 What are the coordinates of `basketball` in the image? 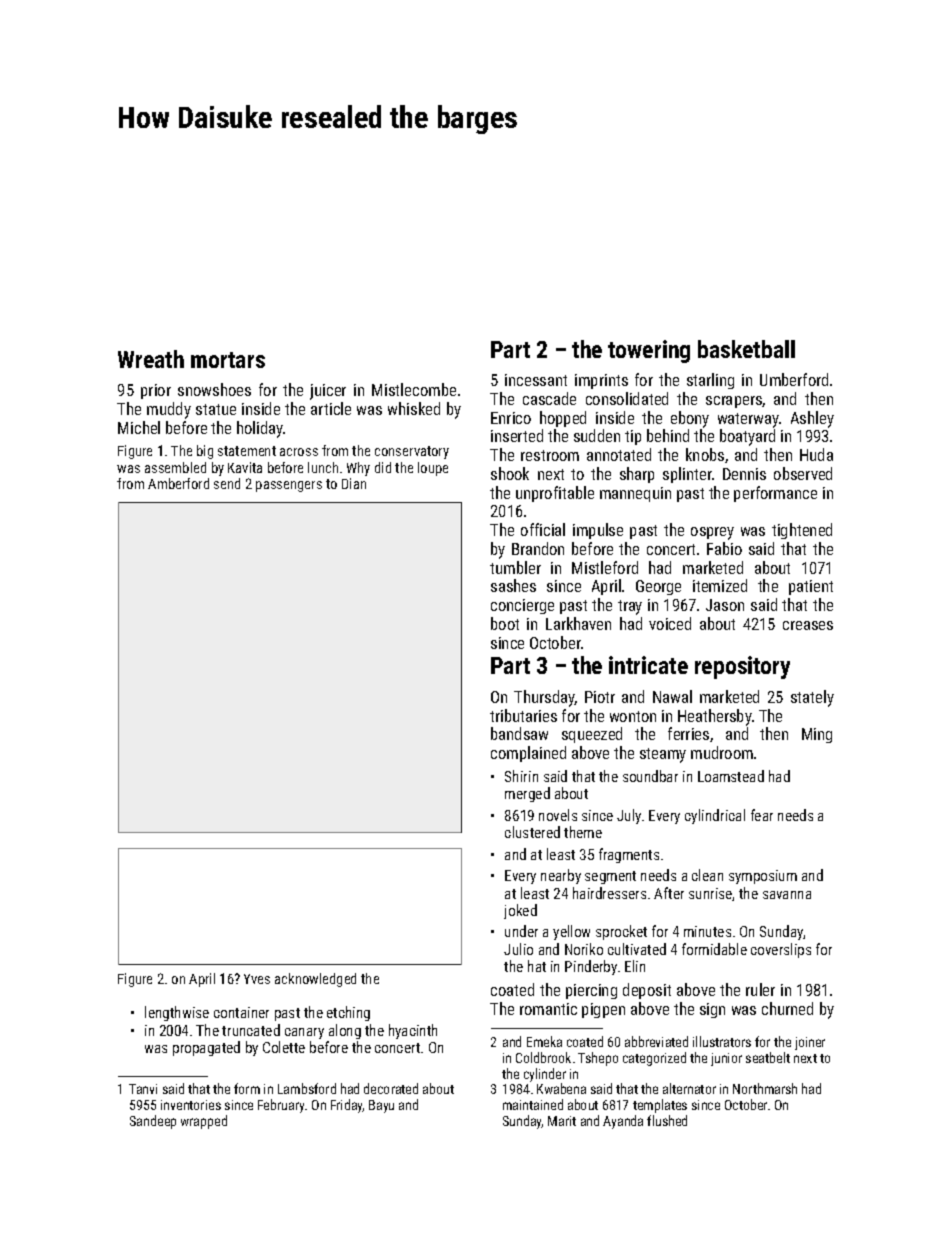 It's located at (746, 349).
